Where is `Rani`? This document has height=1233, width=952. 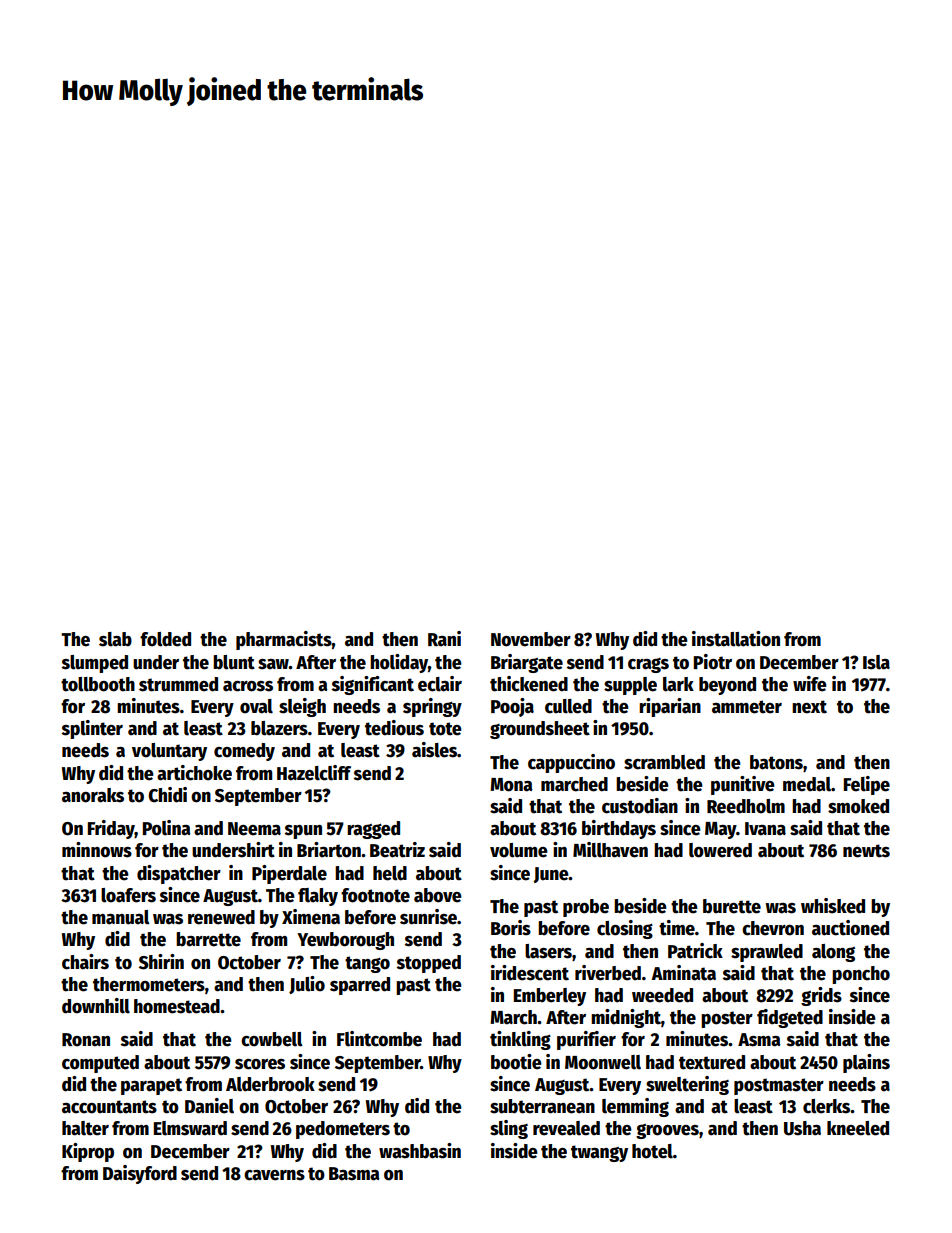 Rani is located at coordinates (444, 639).
